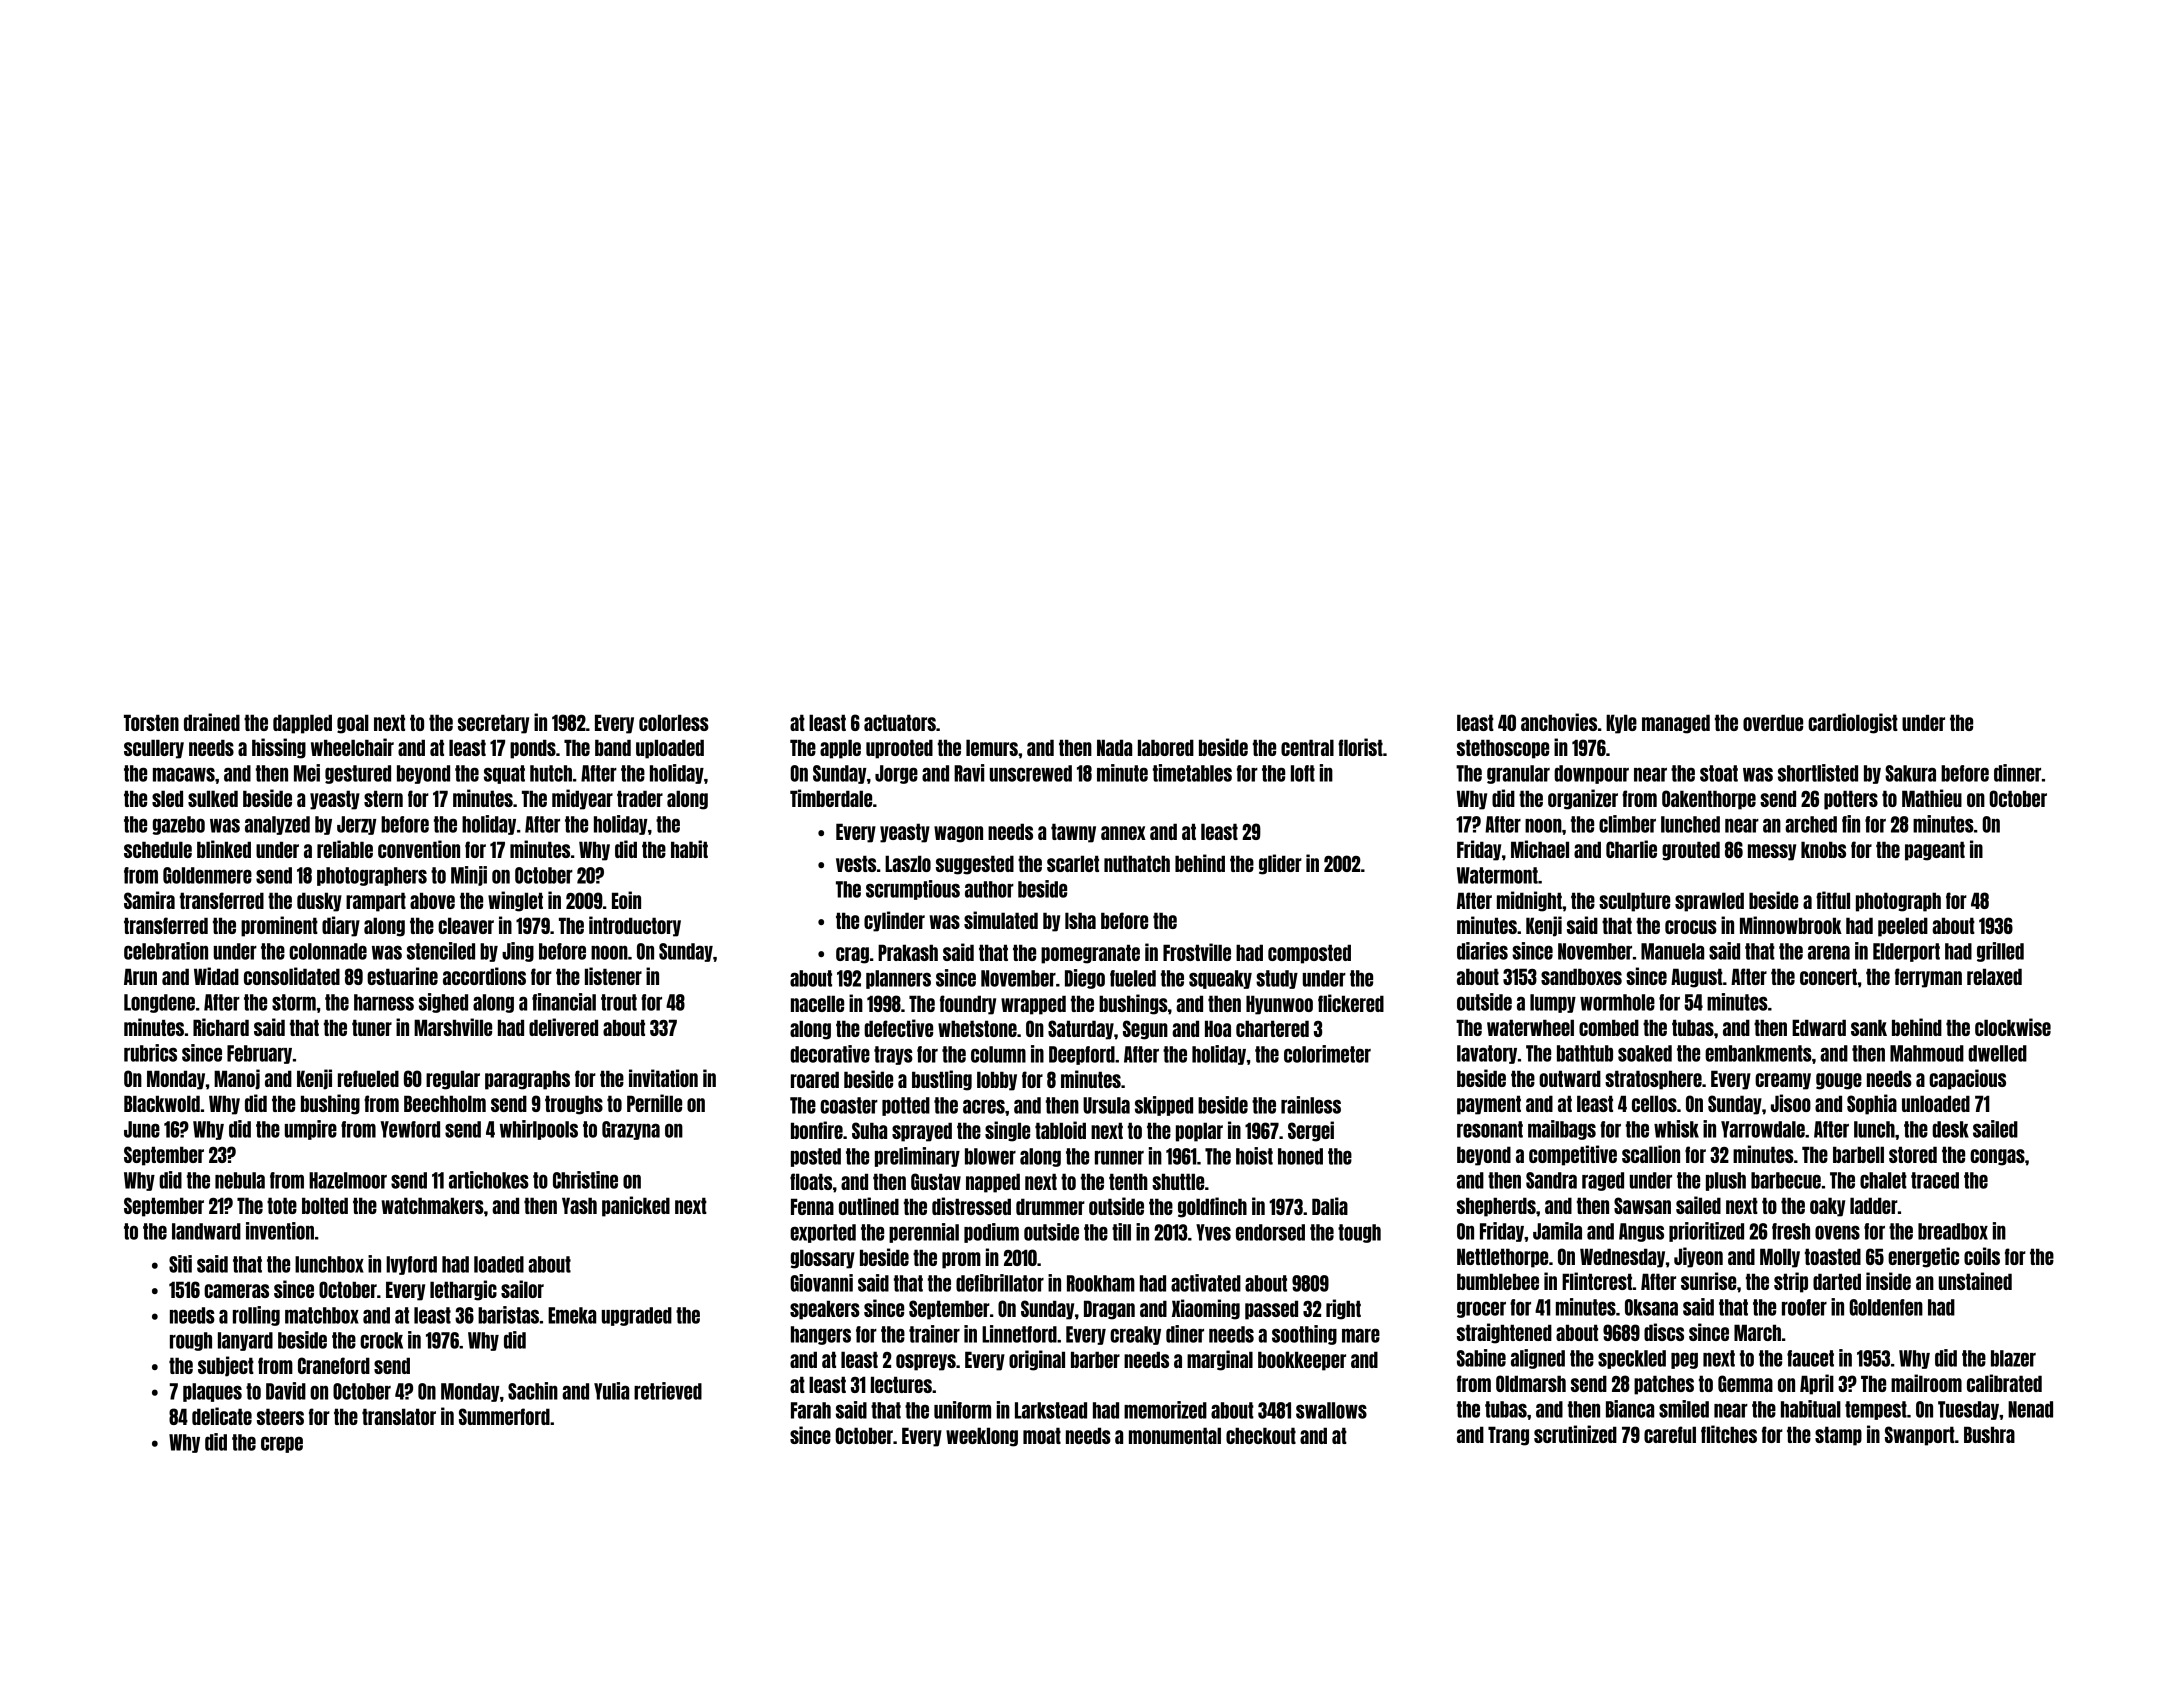  Describe the element at coordinates (551, 773) in the screenshot. I see `hutch` at that location.
